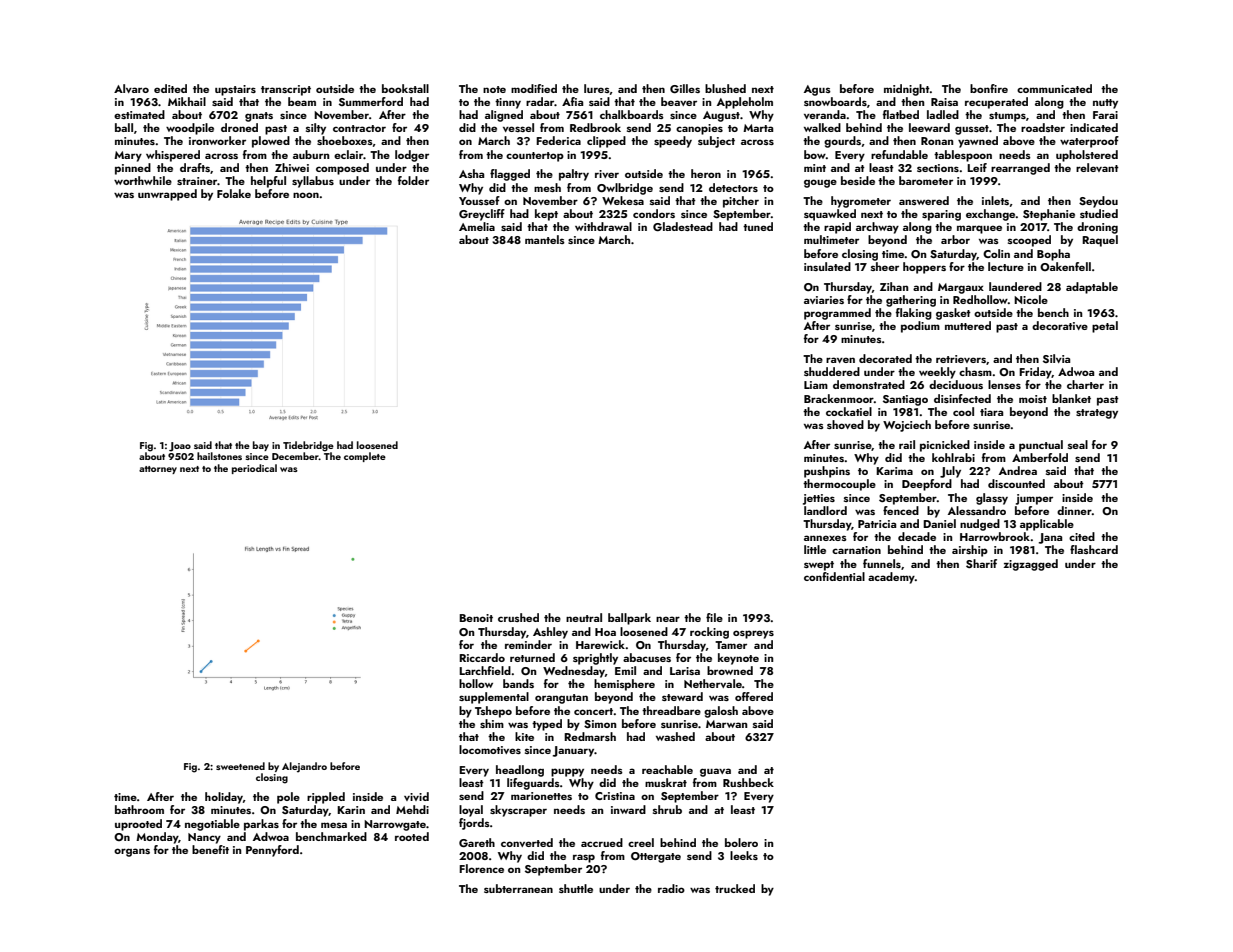  What do you see at coordinates (405, 88) in the screenshot?
I see `bookstall` at bounding box center [405, 88].
